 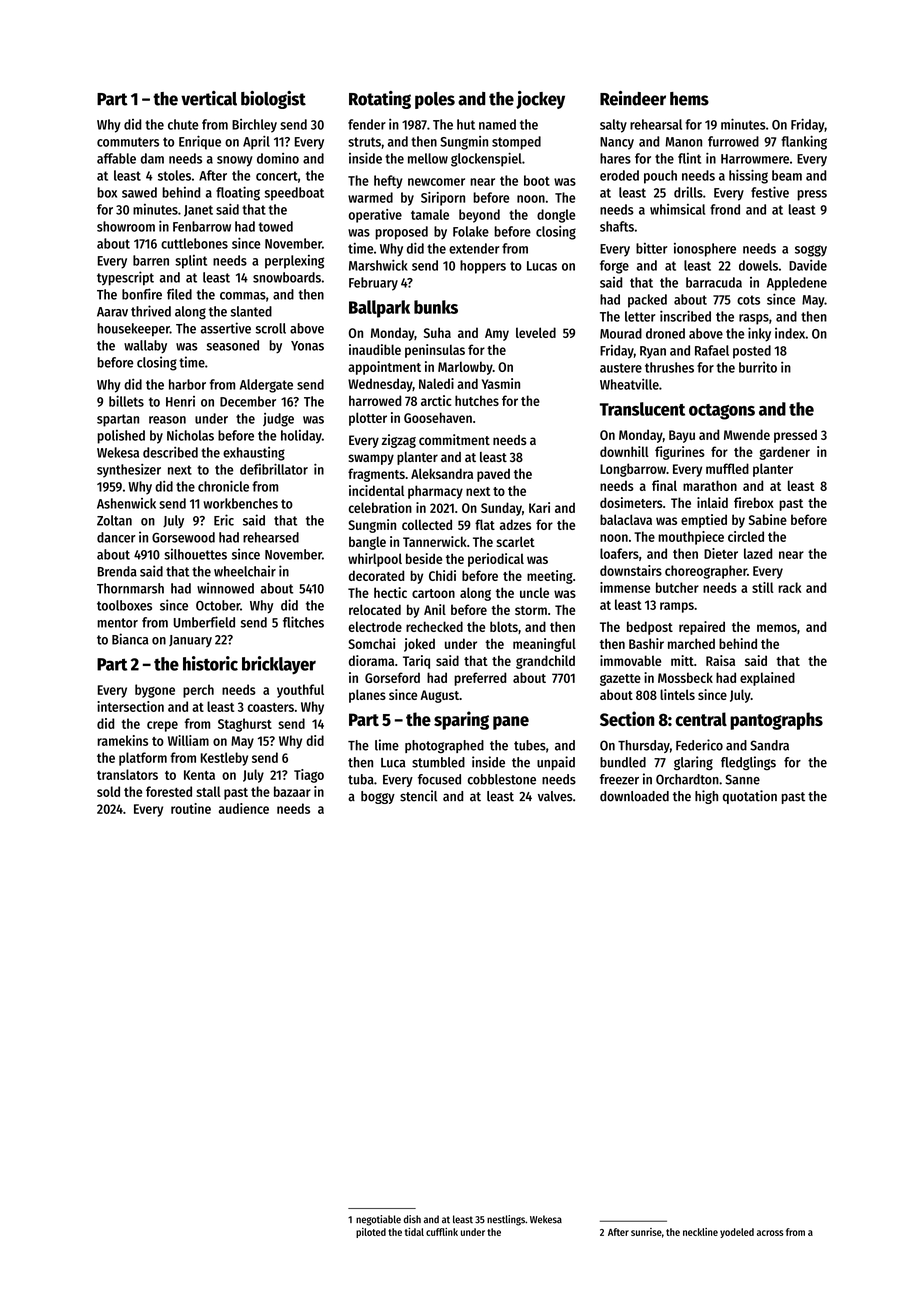 I want to click on negotiable, so click(x=378, y=1220).
